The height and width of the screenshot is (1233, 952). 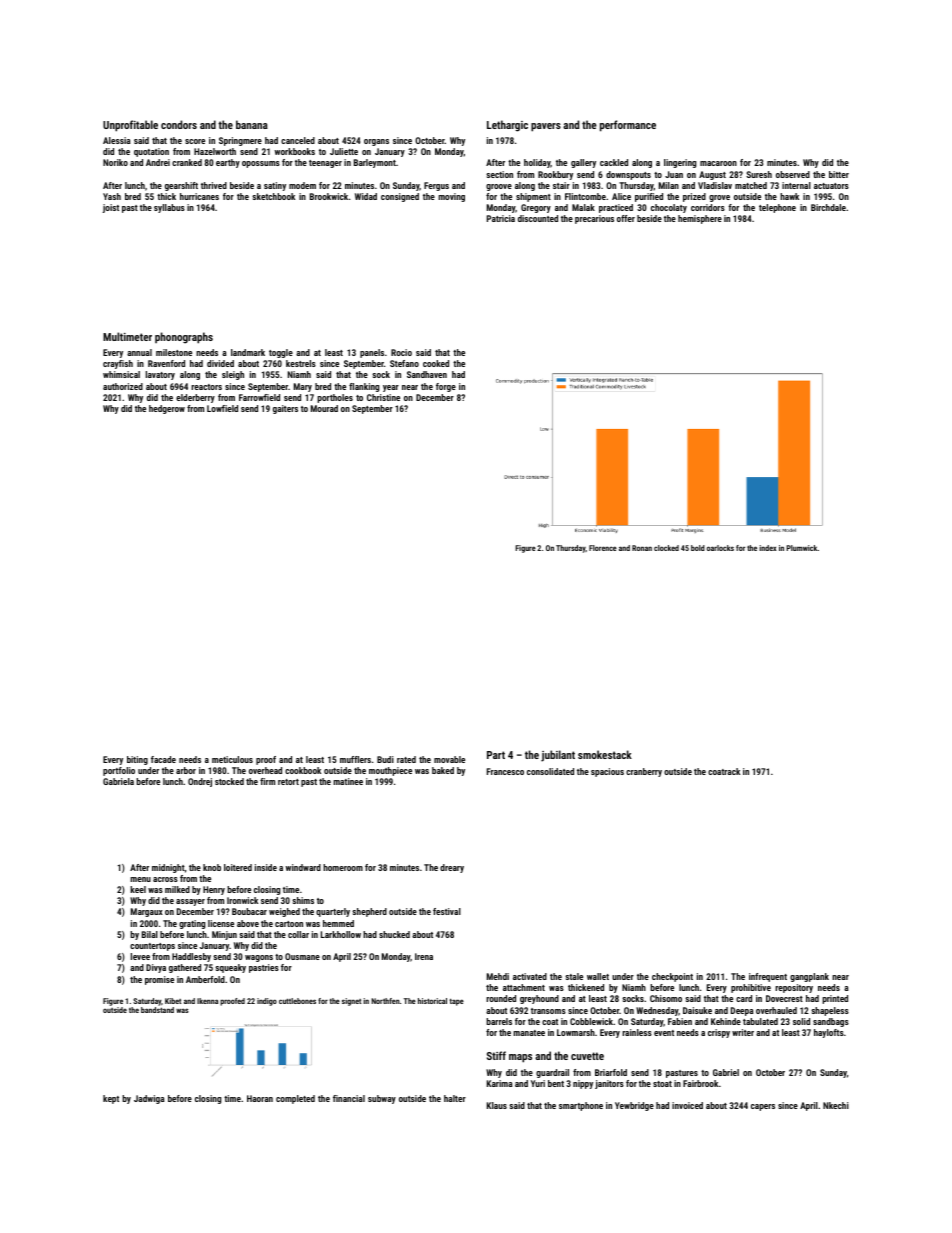 What do you see at coordinates (137, 760) in the screenshot?
I see `biting` at bounding box center [137, 760].
